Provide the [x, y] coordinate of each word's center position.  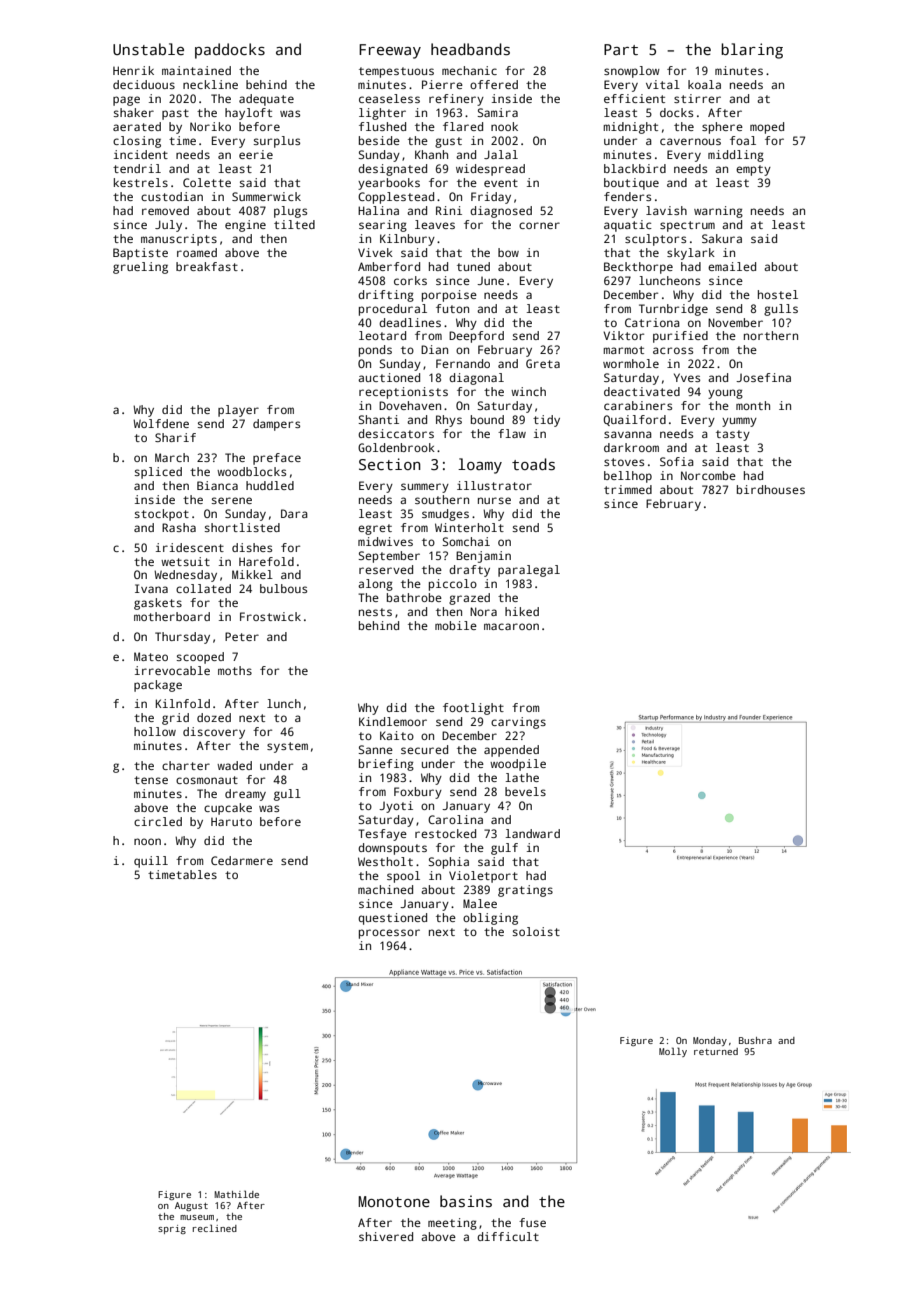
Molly [673, 1052]
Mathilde [237, 1194]
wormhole [631, 363]
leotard [382, 335]
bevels [525, 791]
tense [151, 780]
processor [389, 934]
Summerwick [266, 196]
